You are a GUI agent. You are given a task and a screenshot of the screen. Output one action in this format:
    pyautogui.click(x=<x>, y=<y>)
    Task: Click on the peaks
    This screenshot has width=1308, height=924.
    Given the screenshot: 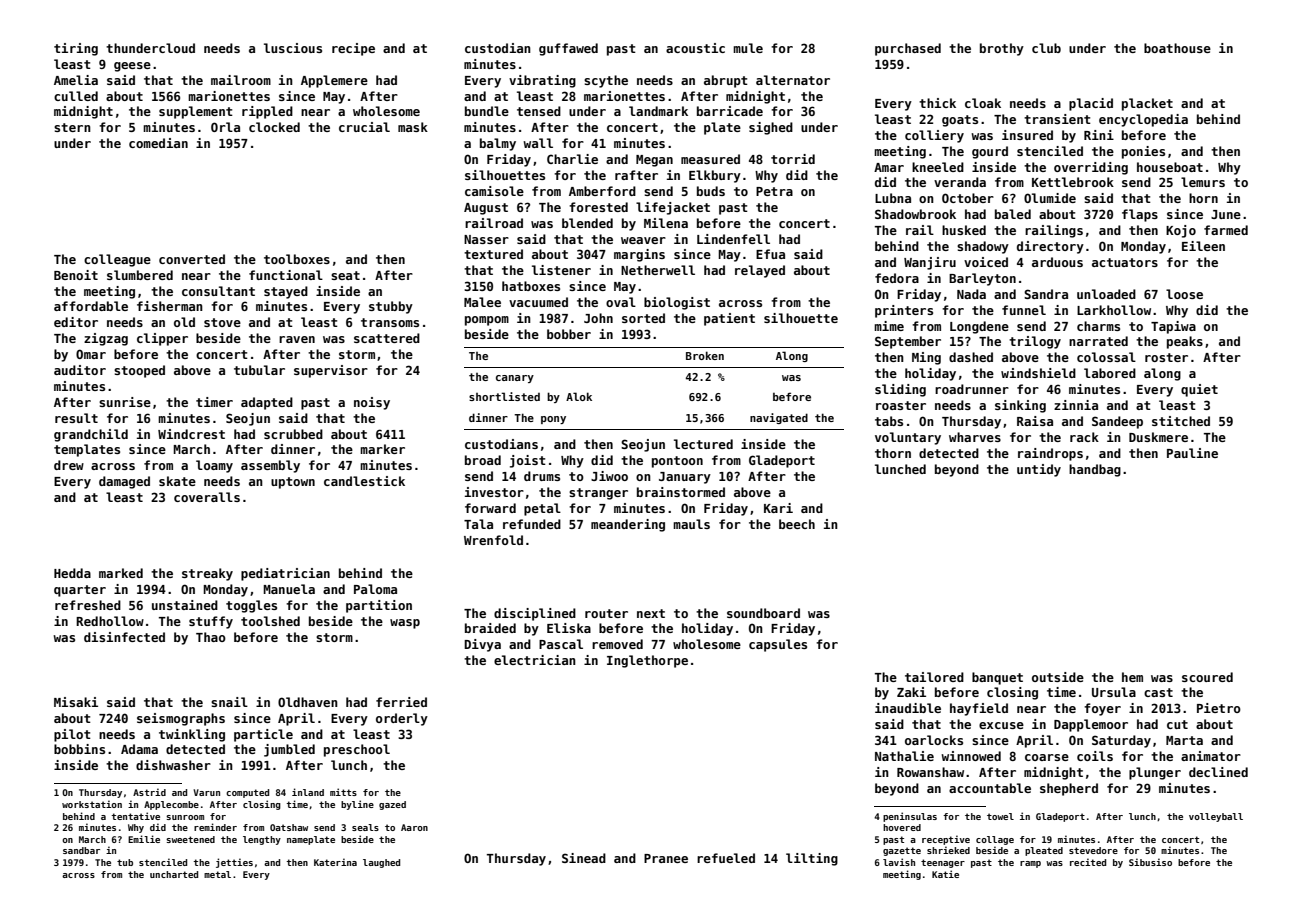 What is the action you would take?
    pyautogui.click(x=1185, y=342)
